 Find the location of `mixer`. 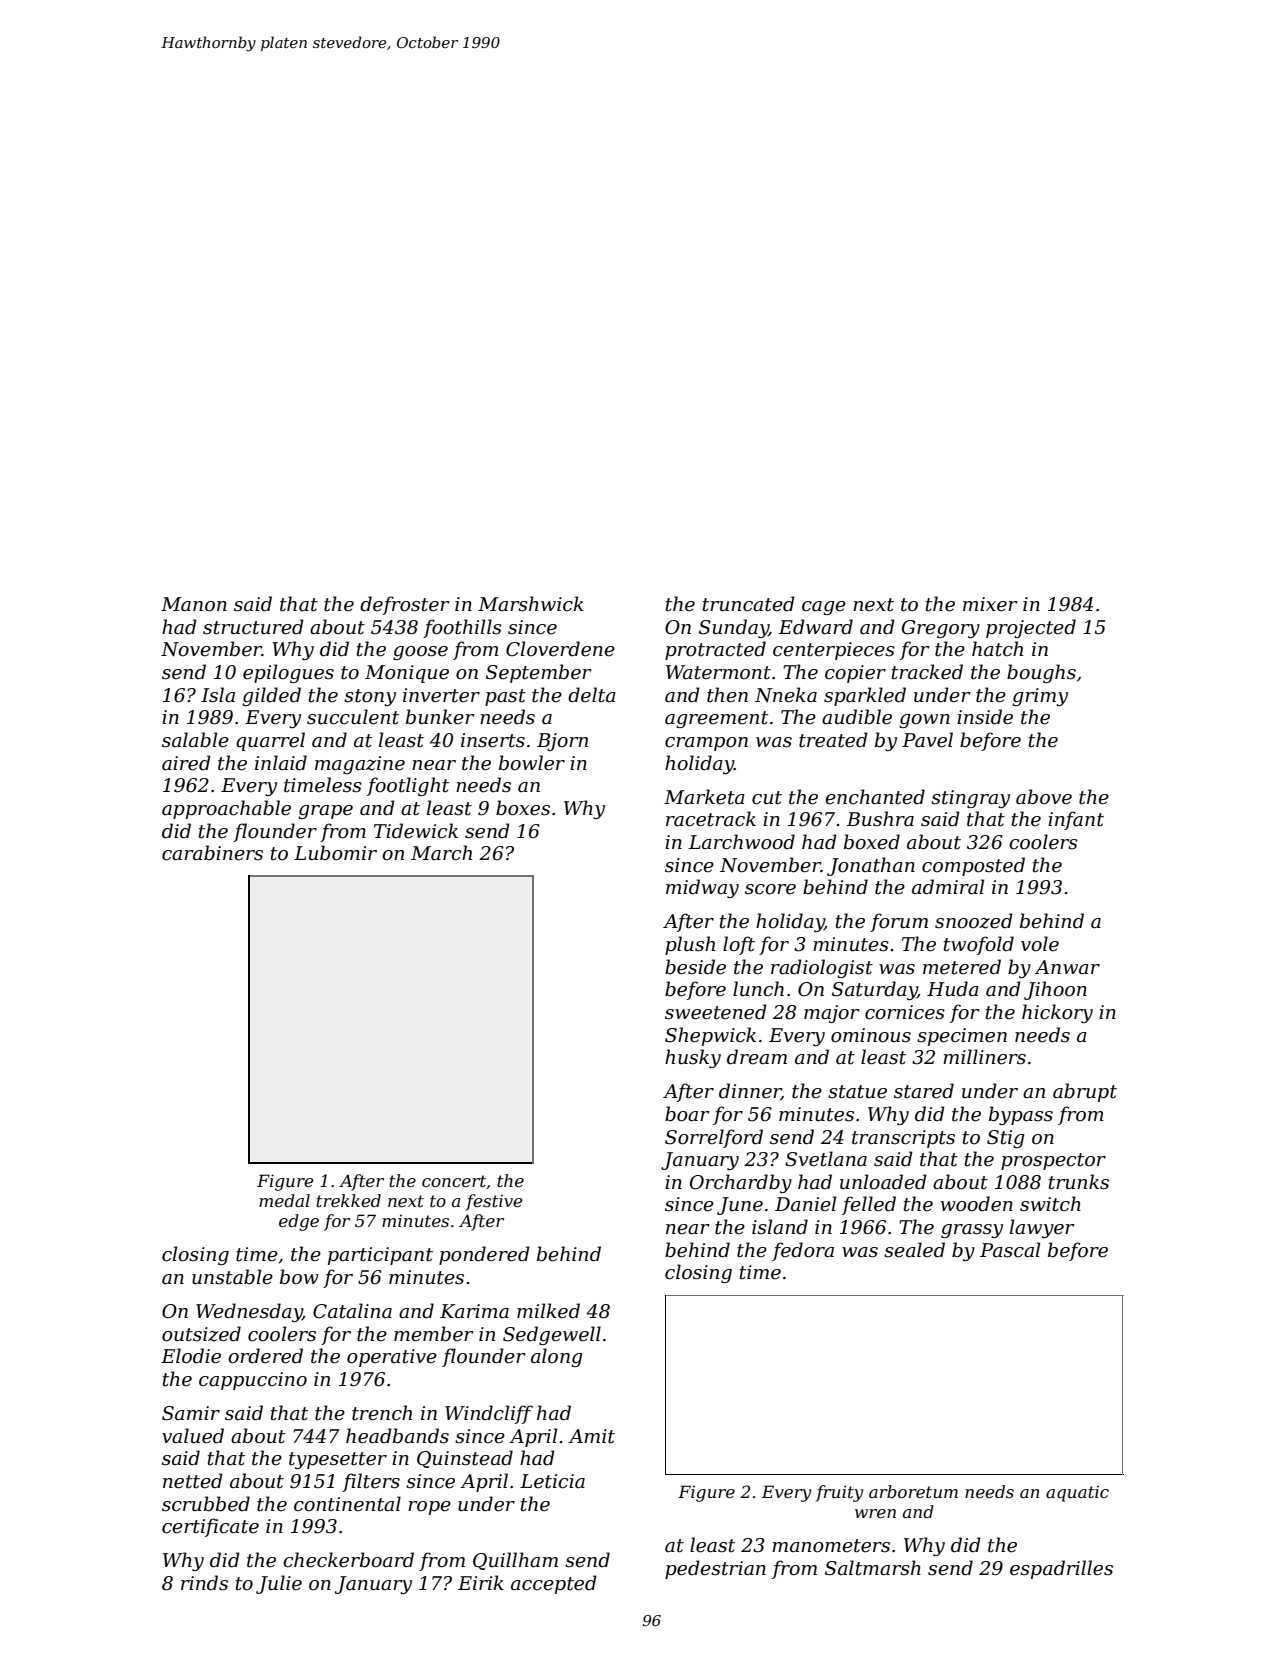

mixer is located at coordinates (990, 604).
